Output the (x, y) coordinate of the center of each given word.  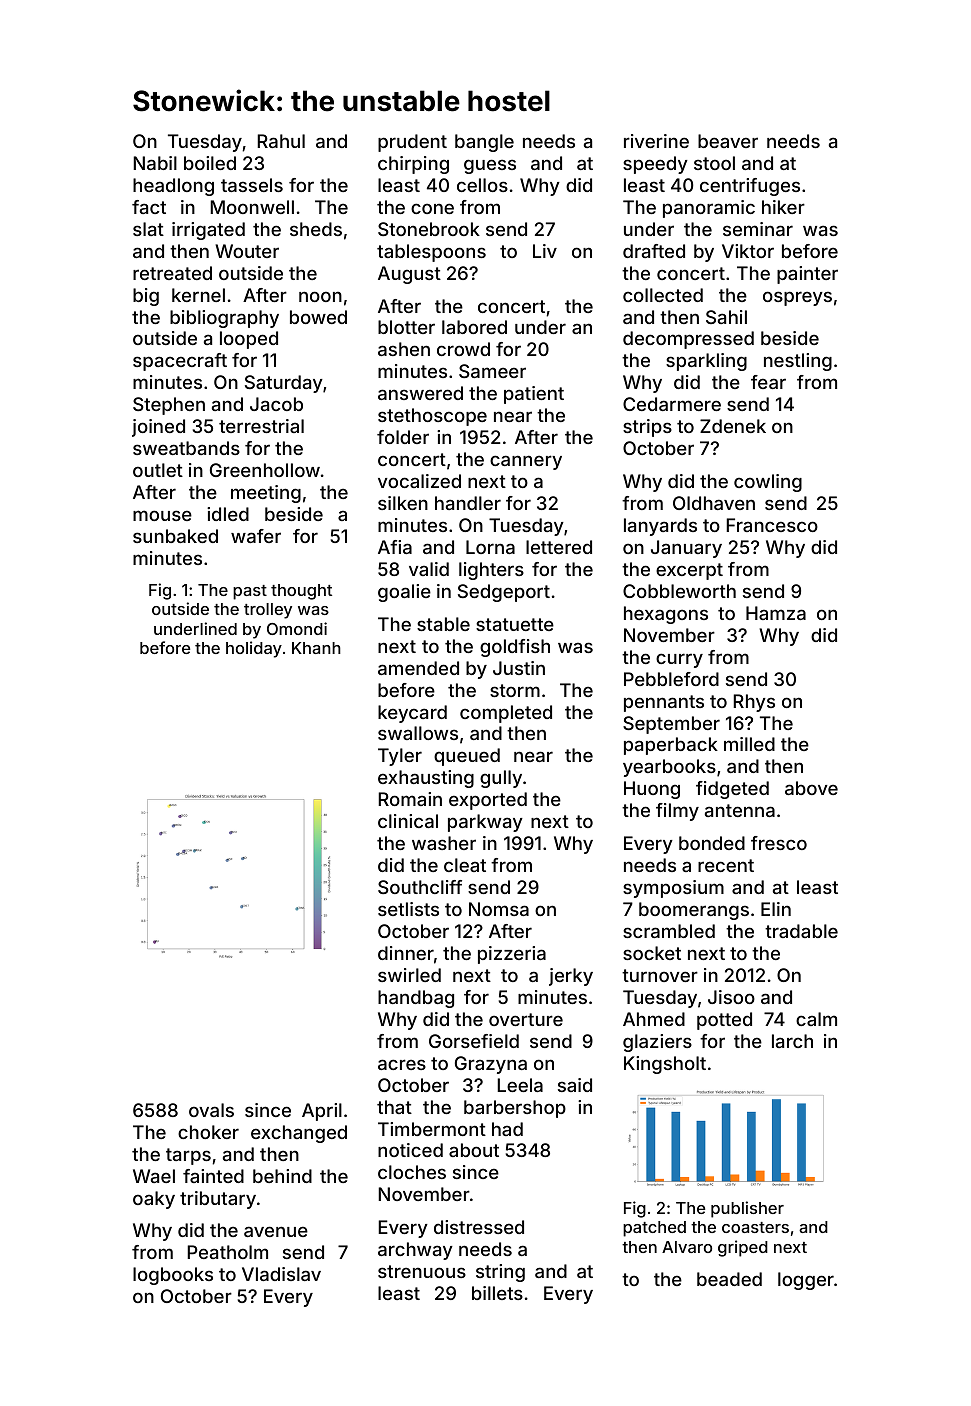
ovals (211, 1110)
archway (415, 1251)
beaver (728, 141)
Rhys (754, 703)
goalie (404, 593)
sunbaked (175, 536)
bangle (484, 143)
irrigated (208, 231)
